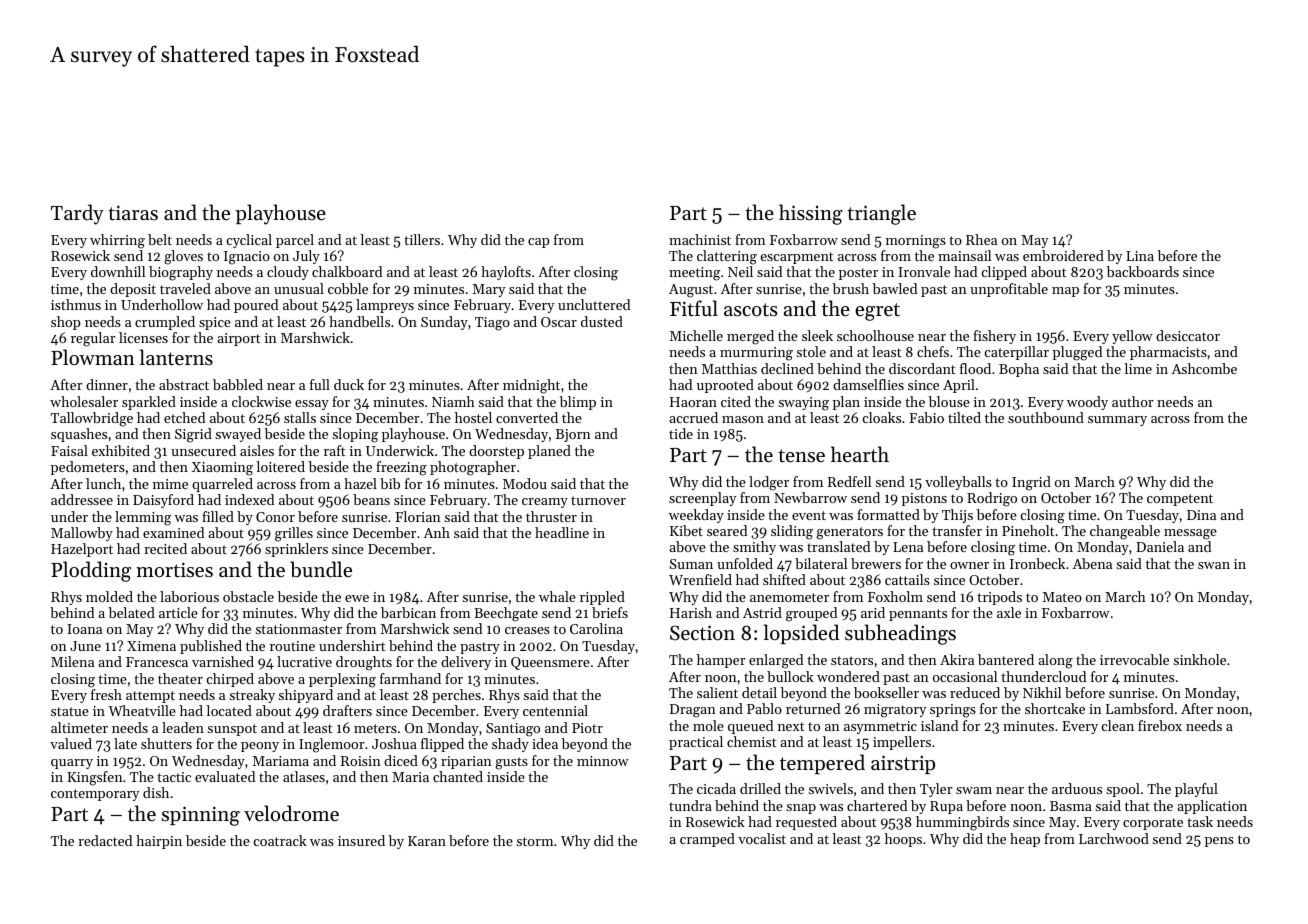 The width and height of the screenshot is (1308, 924). Describe the element at coordinates (539, 243) in the screenshot. I see `cap` at that location.
